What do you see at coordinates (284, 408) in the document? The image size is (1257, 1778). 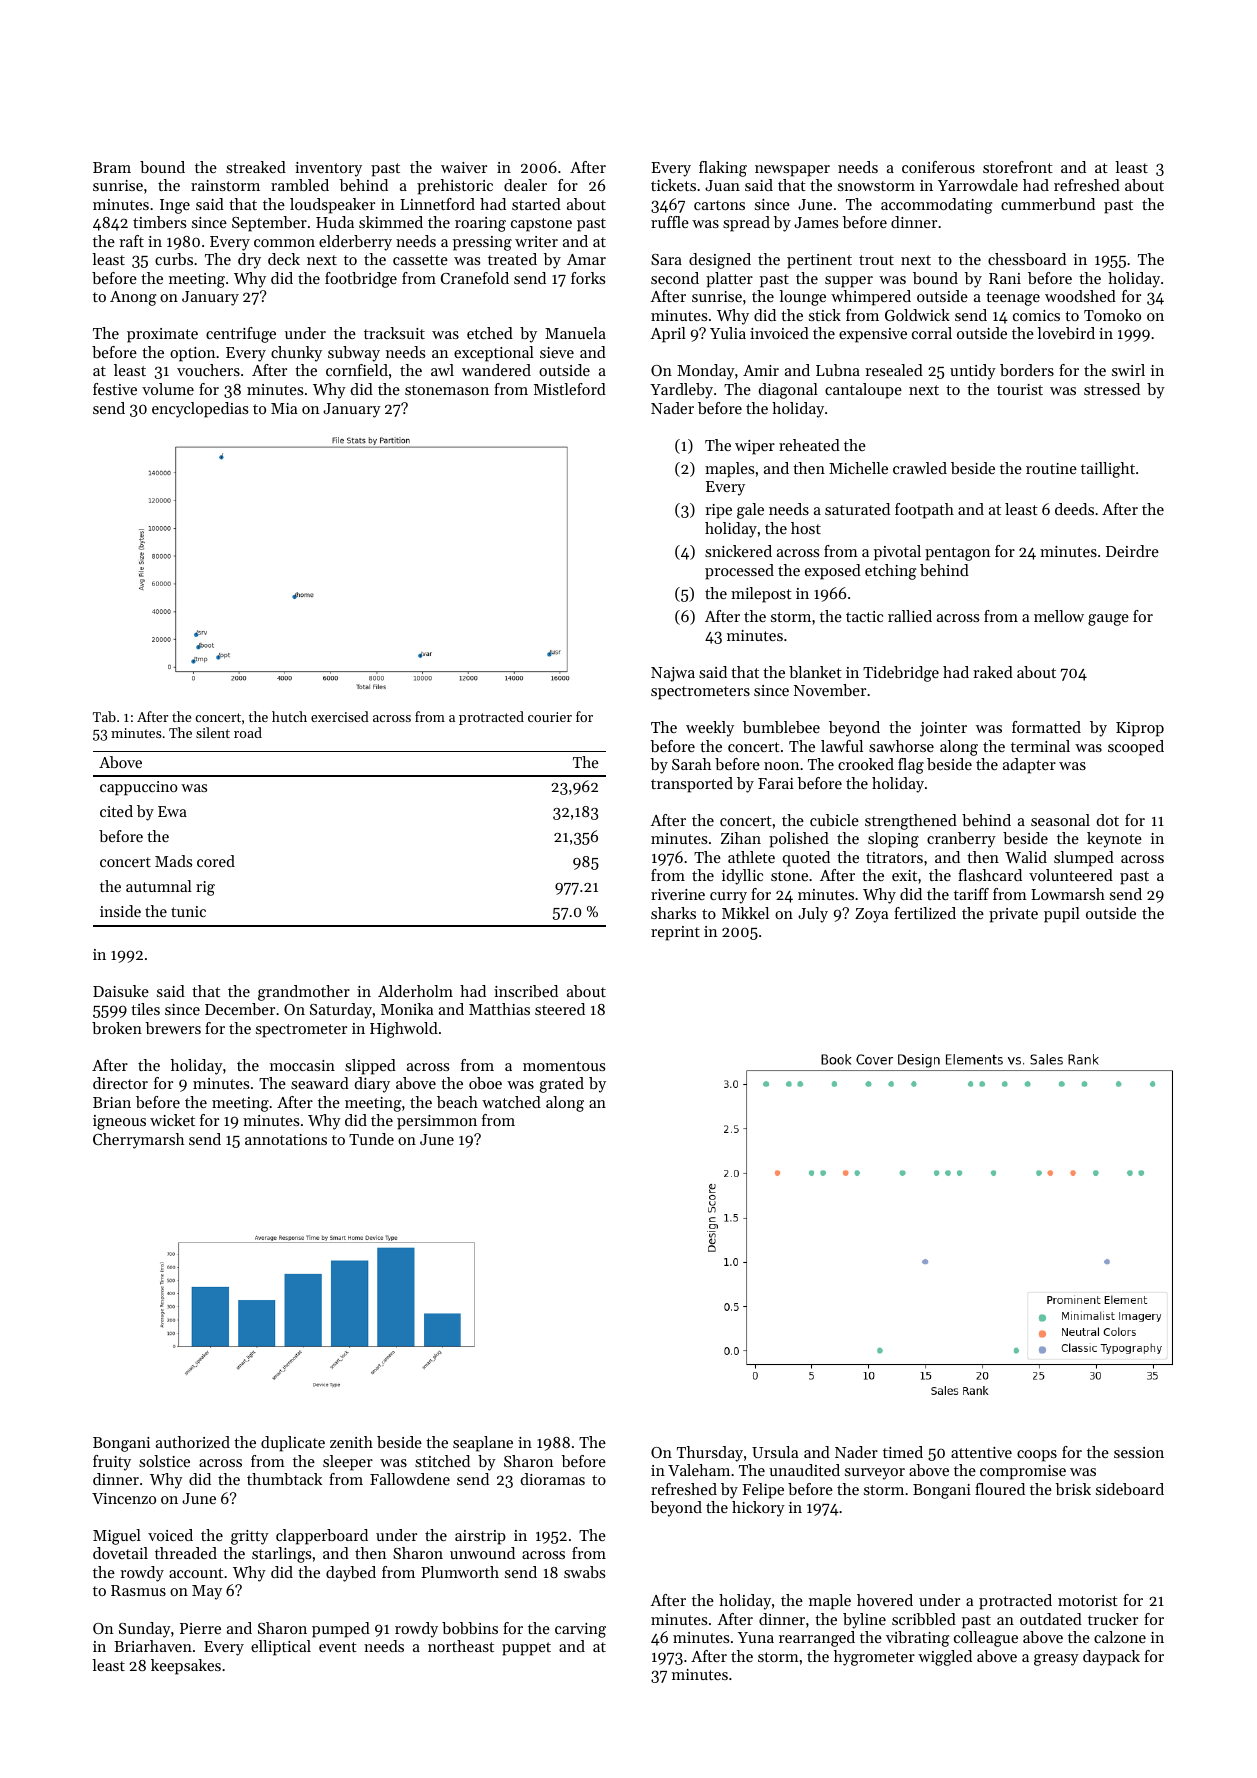 I see `Mia` at bounding box center [284, 408].
